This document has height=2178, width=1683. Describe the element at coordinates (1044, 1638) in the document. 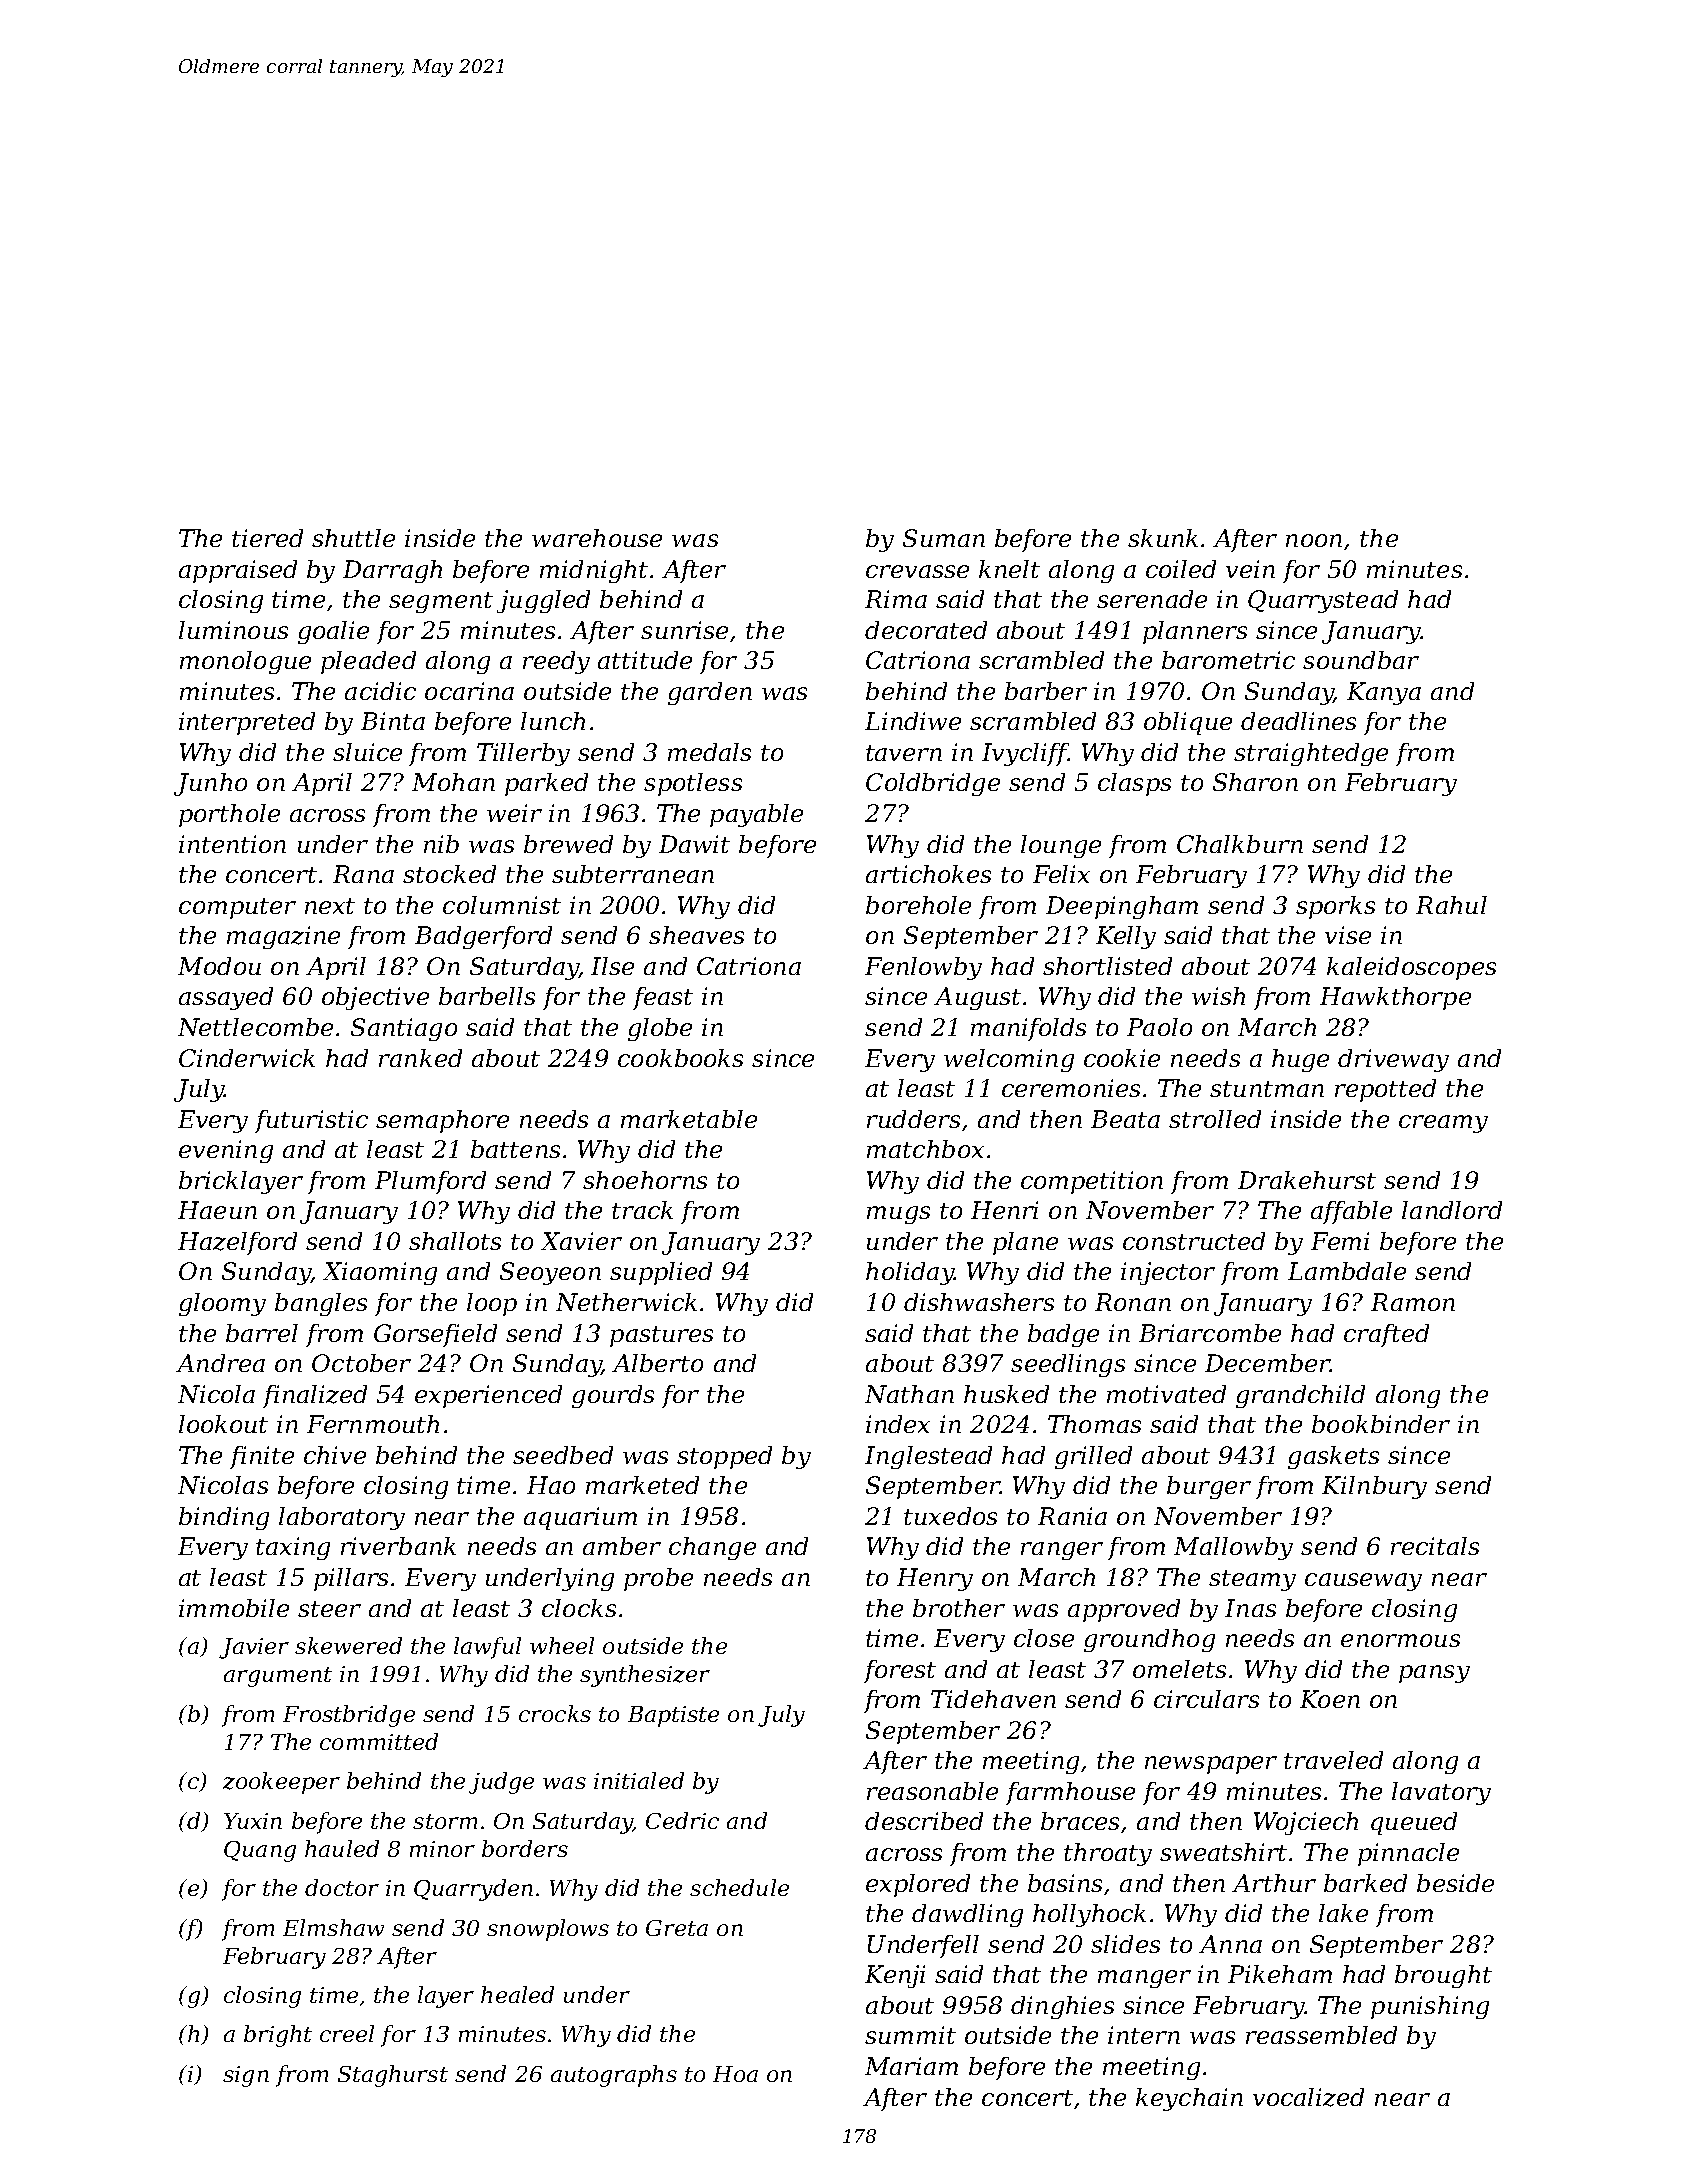

I see `close` at that location.
